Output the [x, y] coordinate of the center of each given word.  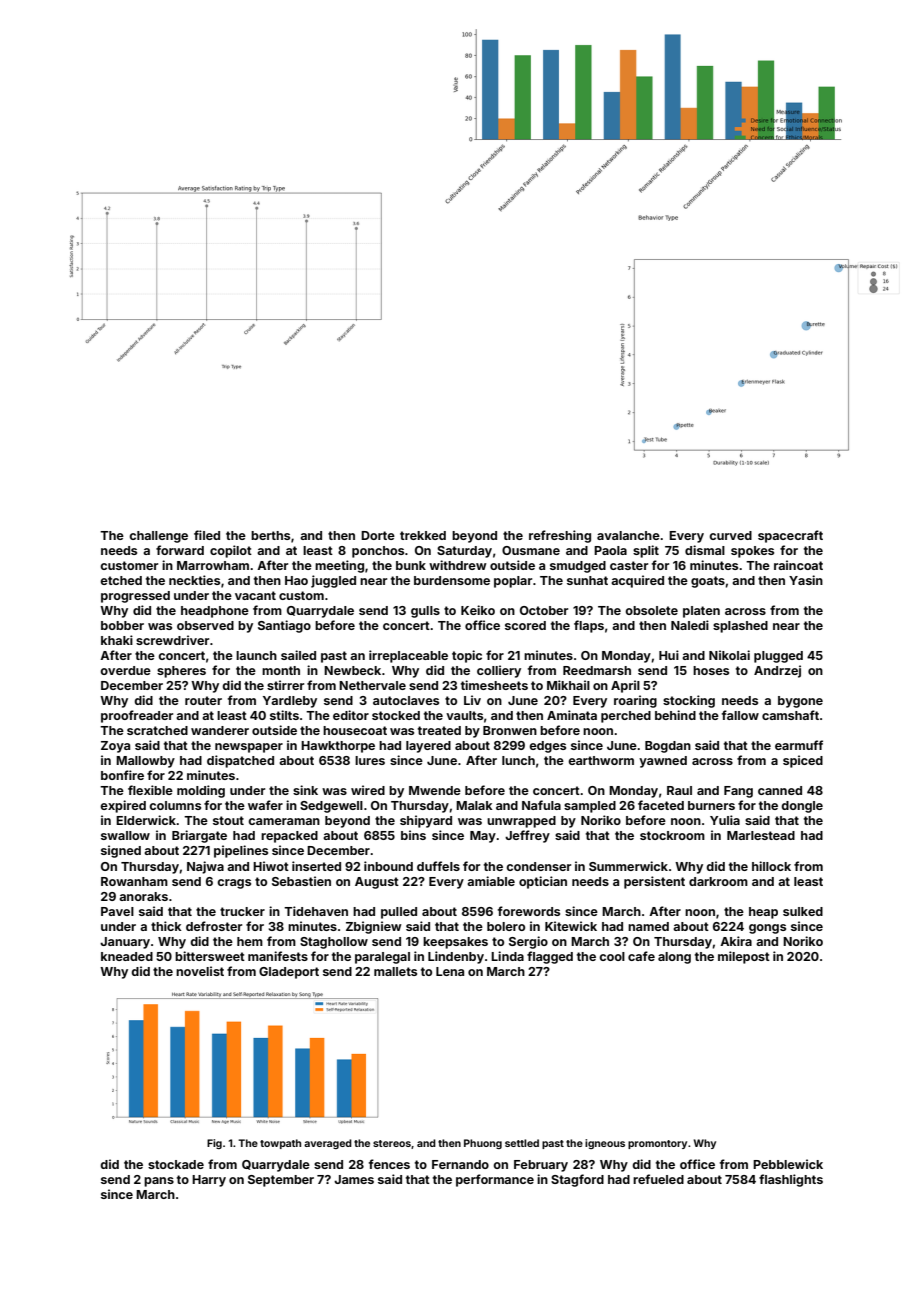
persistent [654, 882]
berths [270, 535]
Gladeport [289, 973]
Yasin [806, 580]
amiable [491, 881]
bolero [506, 926]
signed [121, 851]
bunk [411, 565]
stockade [176, 1164]
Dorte [378, 535]
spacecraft [790, 536]
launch [256, 655]
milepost [744, 957]
